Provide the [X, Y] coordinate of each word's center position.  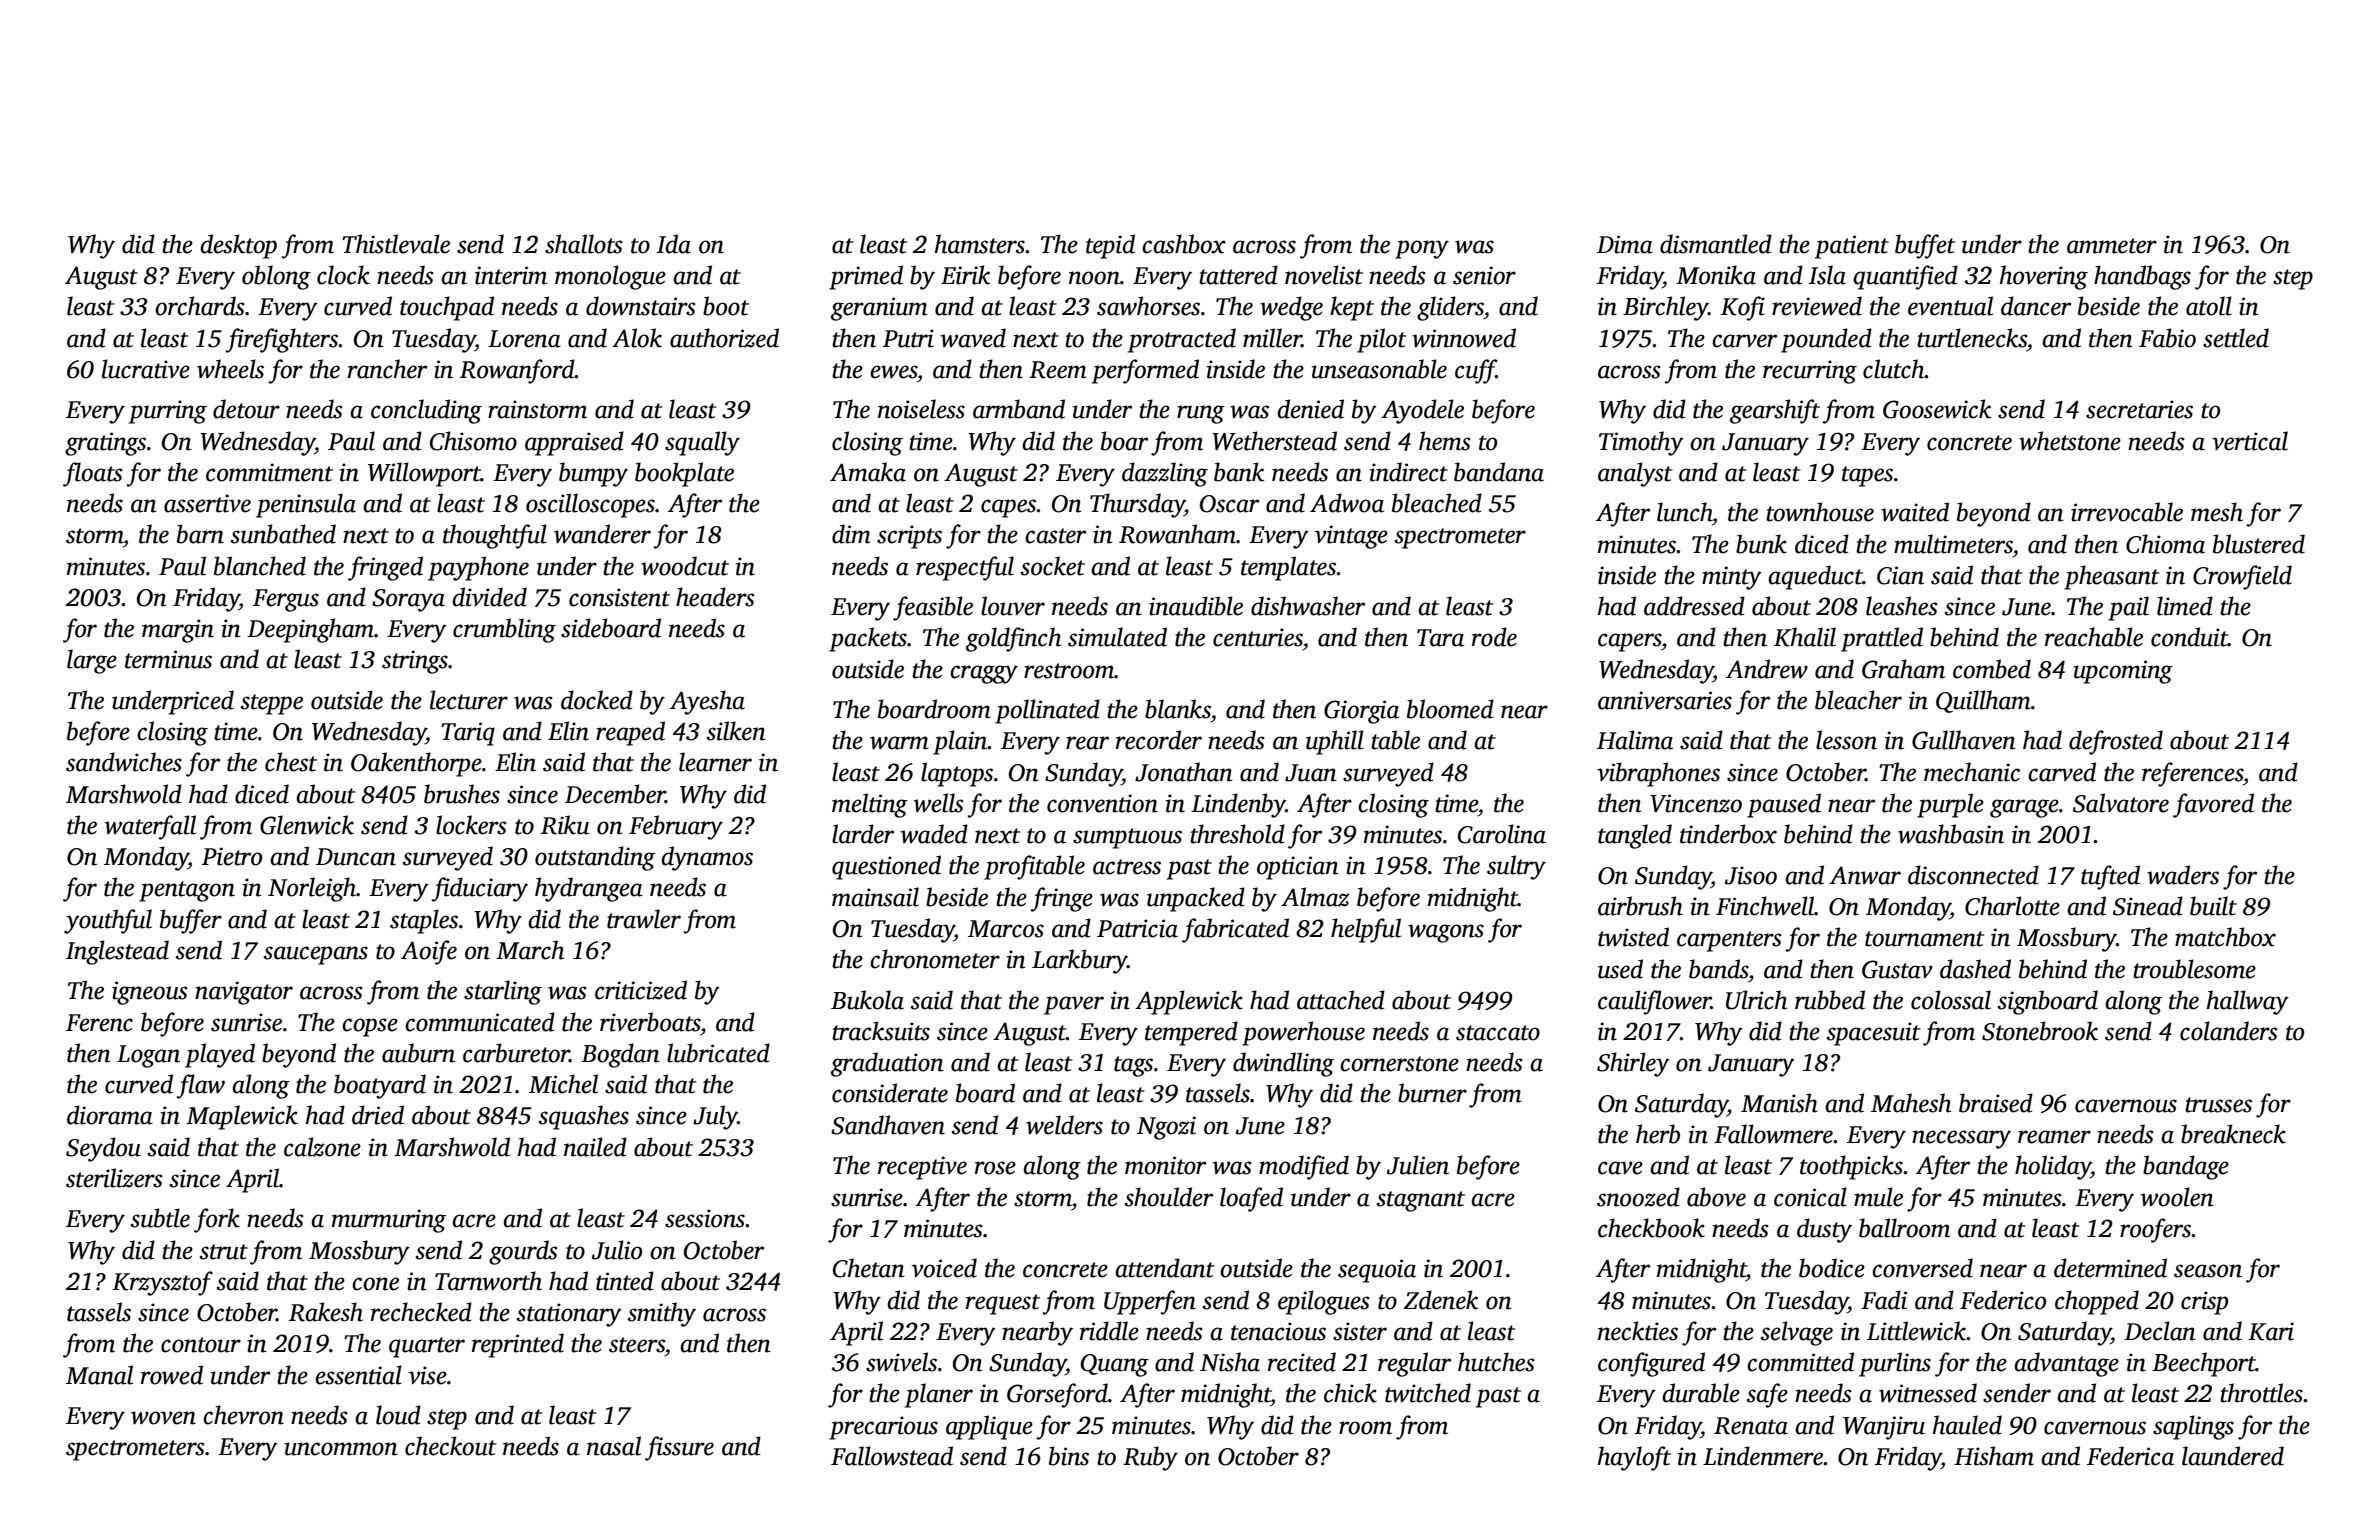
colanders [2229, 1031]
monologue [610, 277]
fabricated [1235, 930]
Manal [99, 1375]
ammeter [2112, 246]
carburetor [516, 1053]
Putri [908, 338]
